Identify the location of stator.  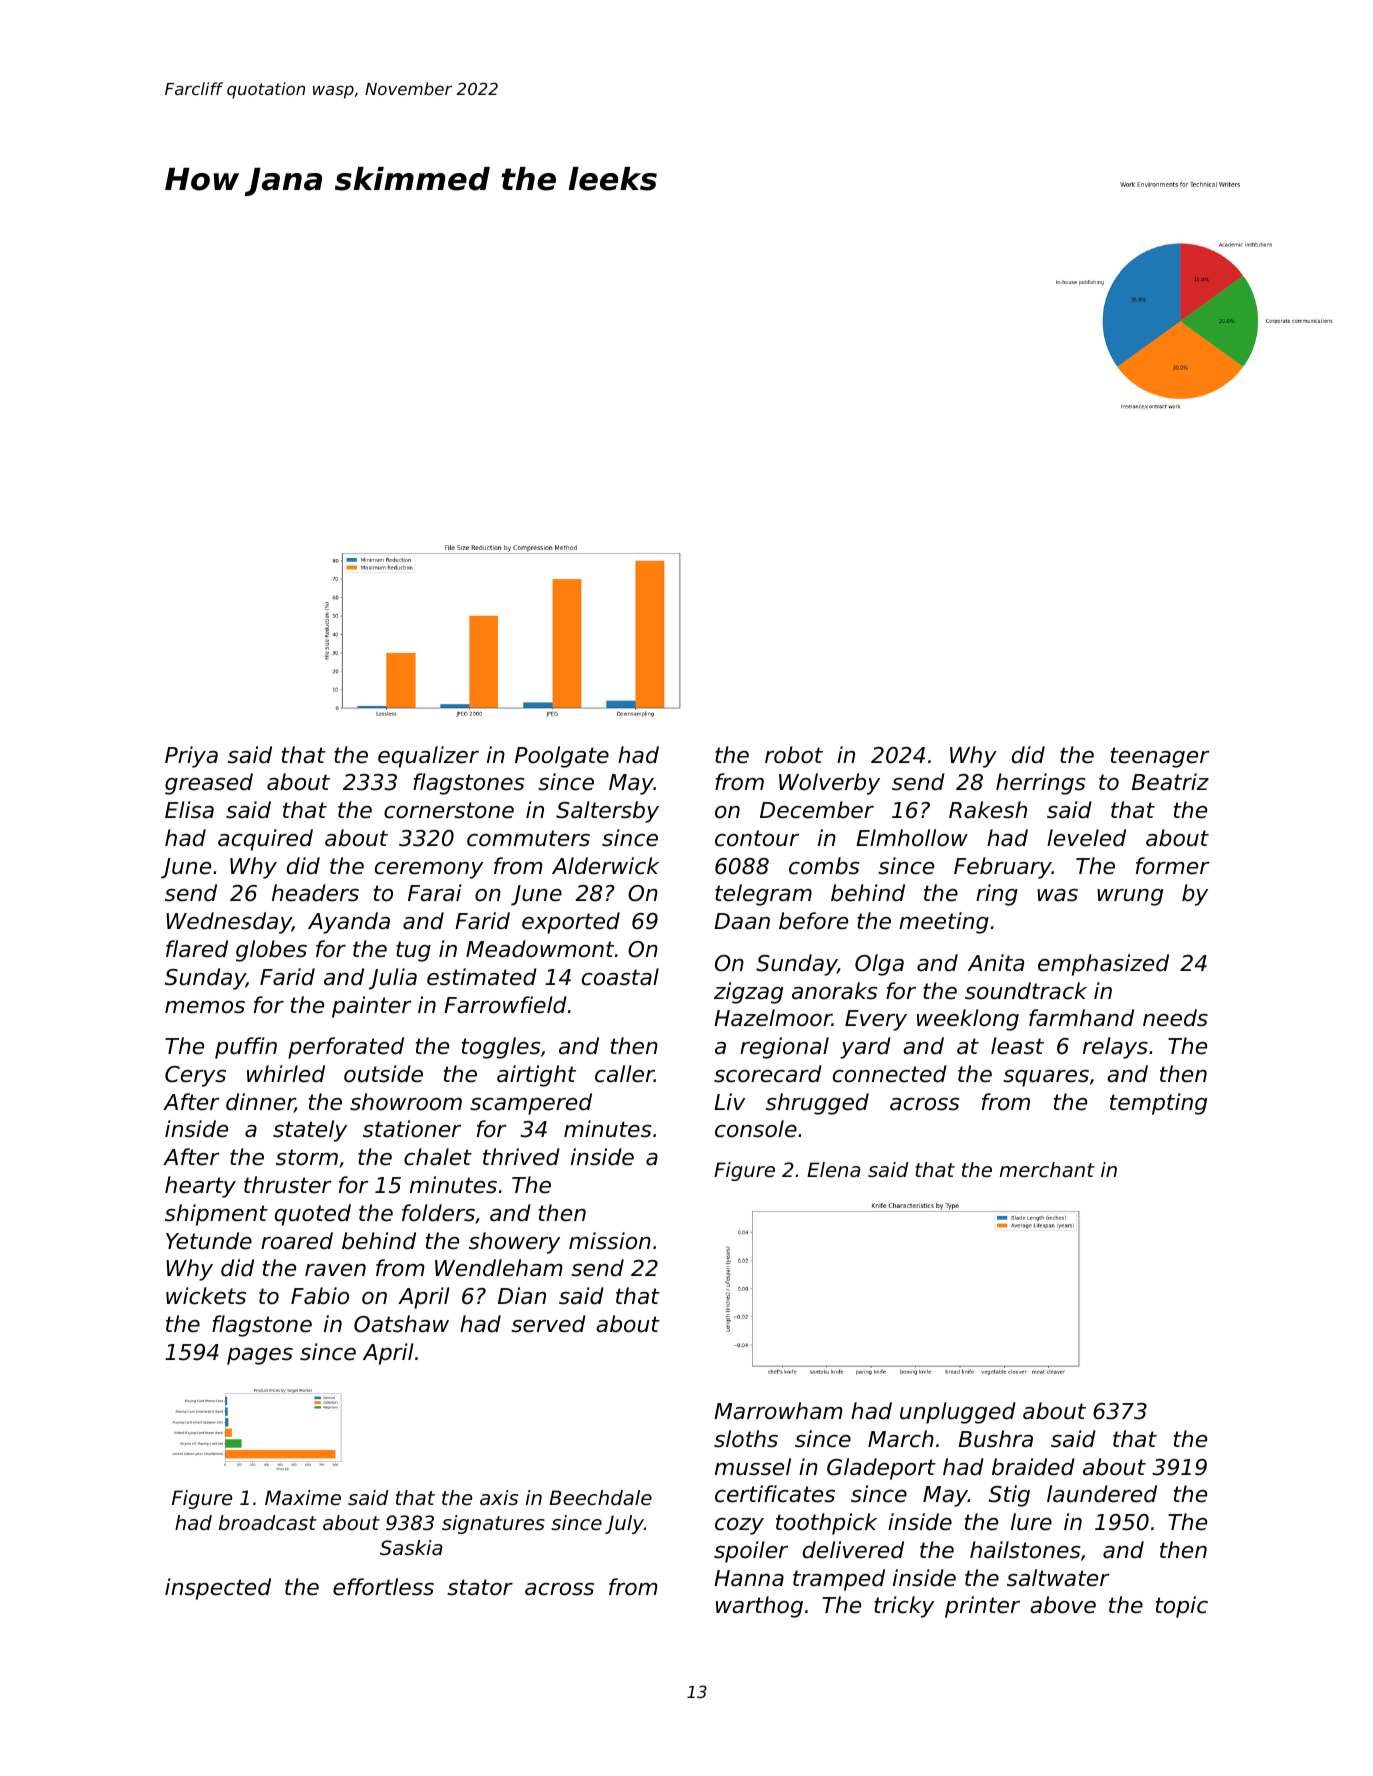
(480, 1587).
